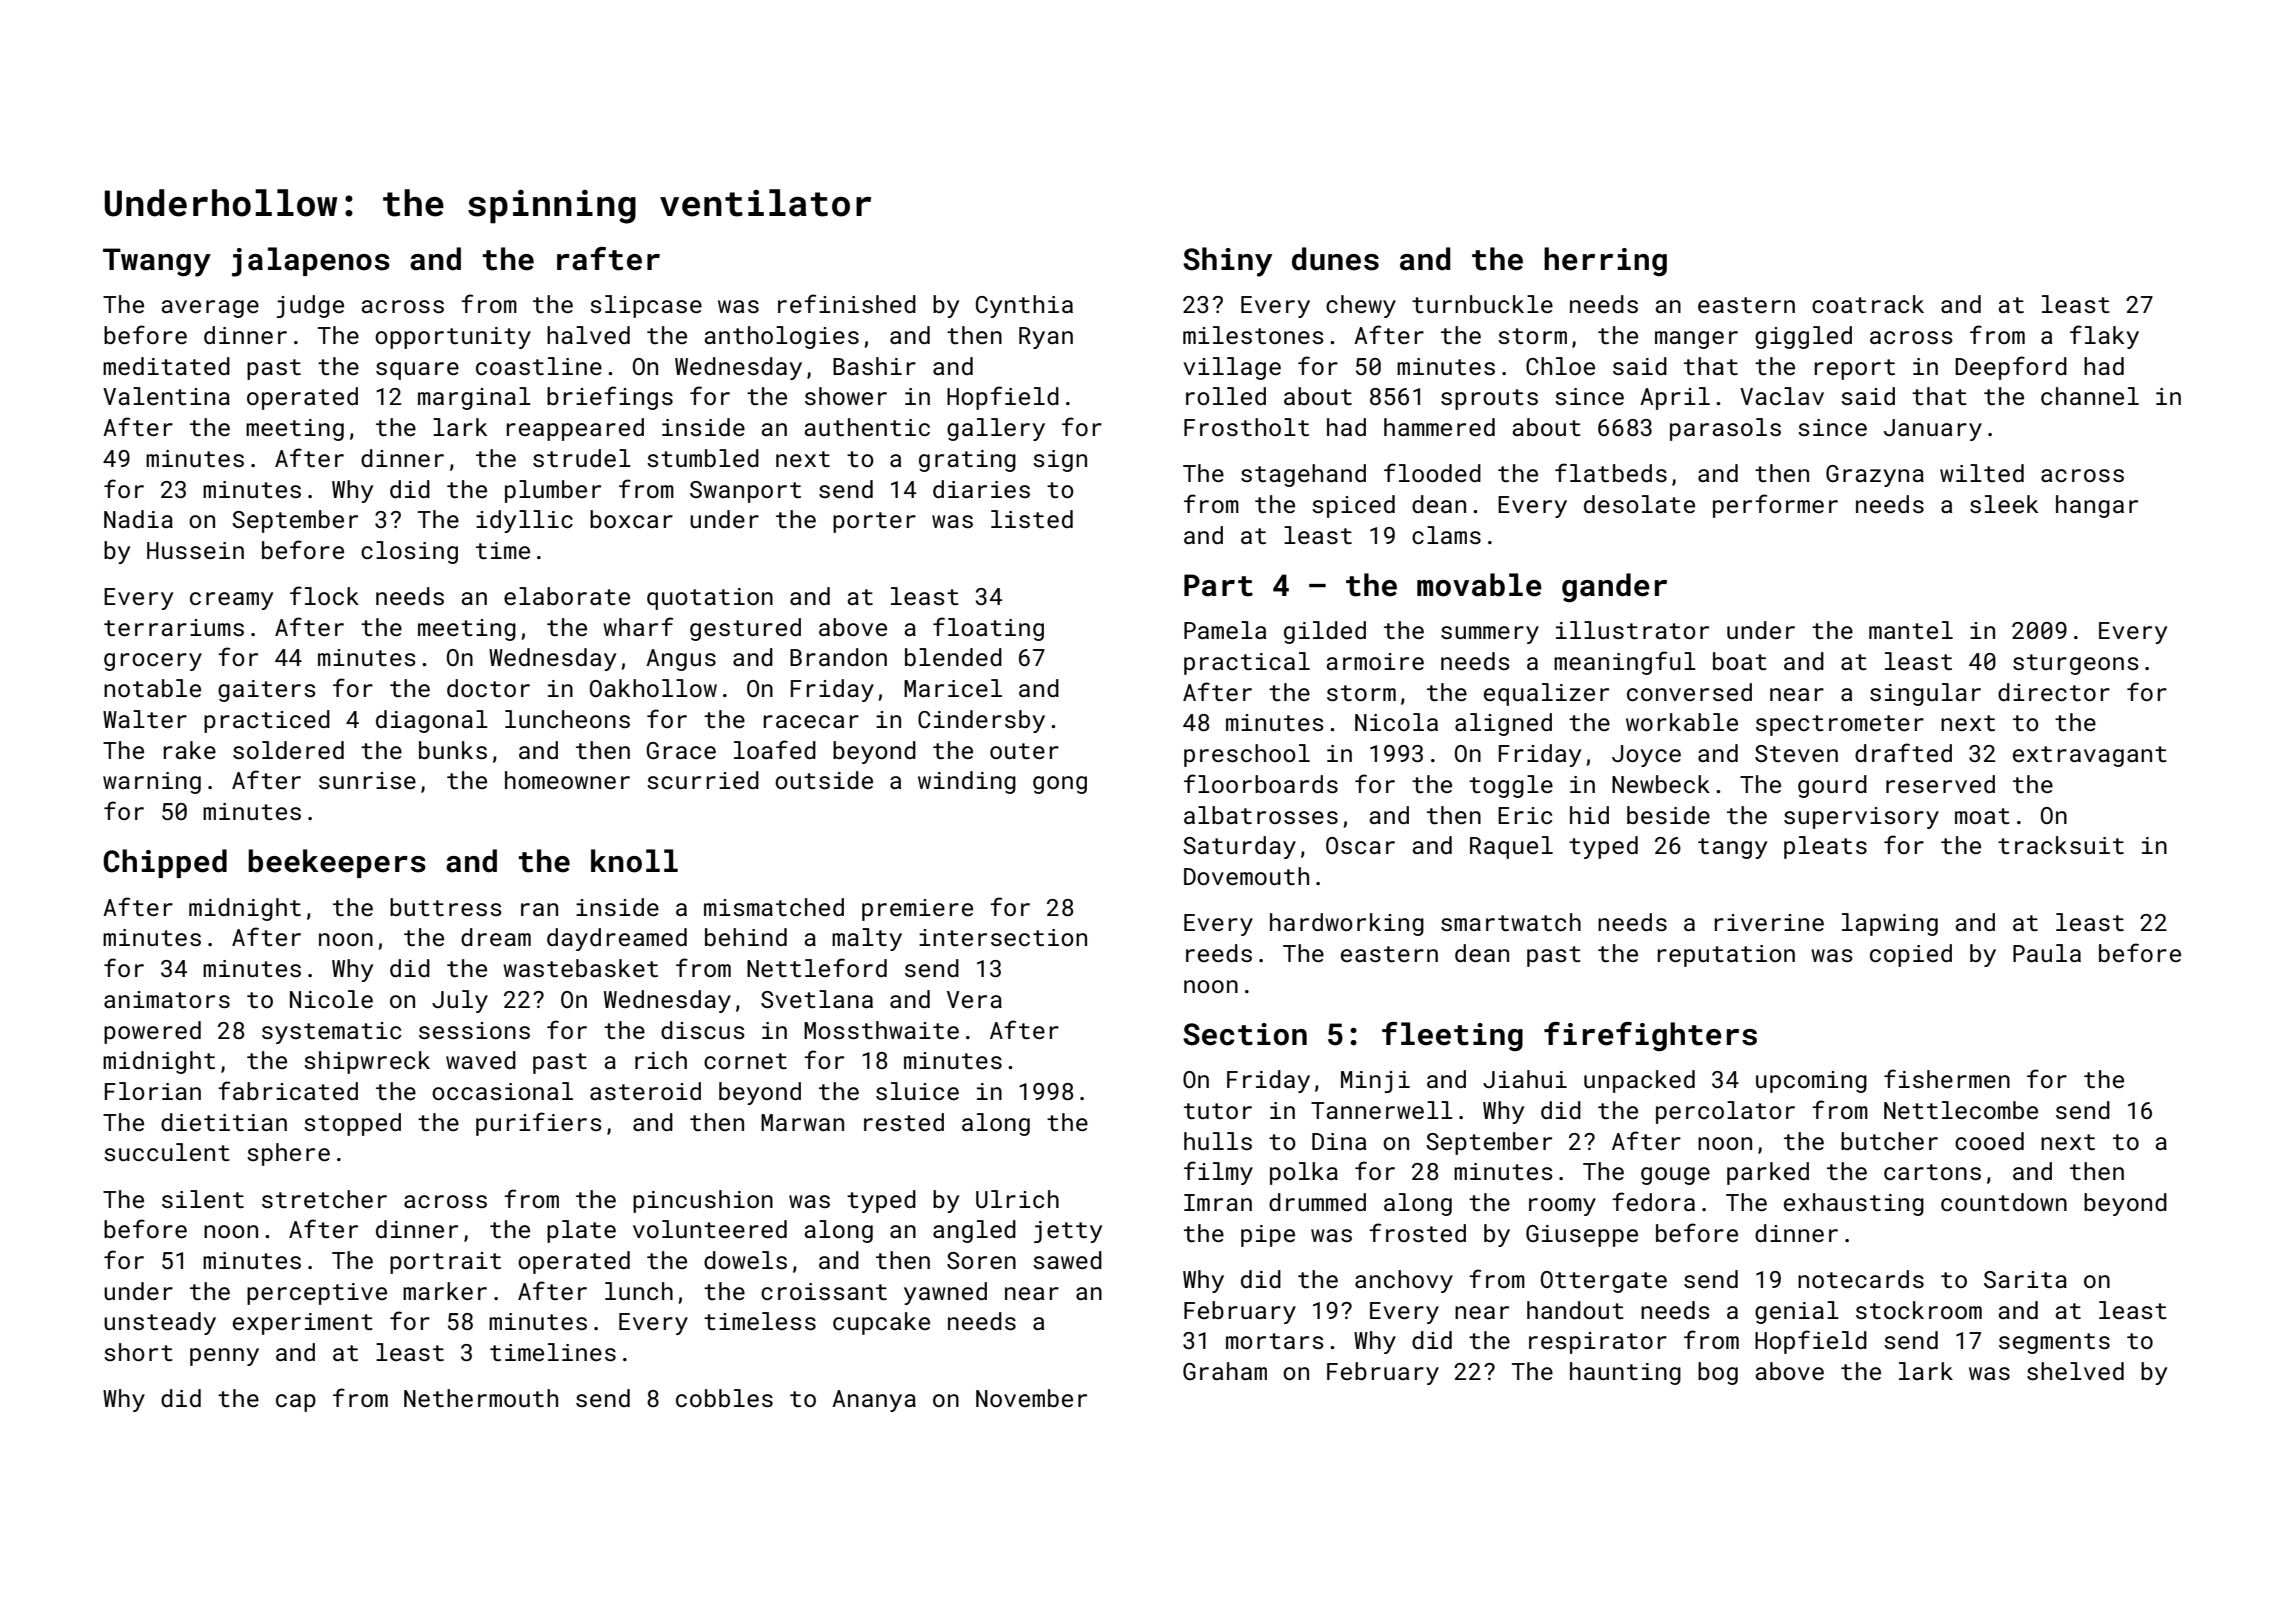 The image size is (2292, 1620). I want to click on sleek, so click(2004, 504).
